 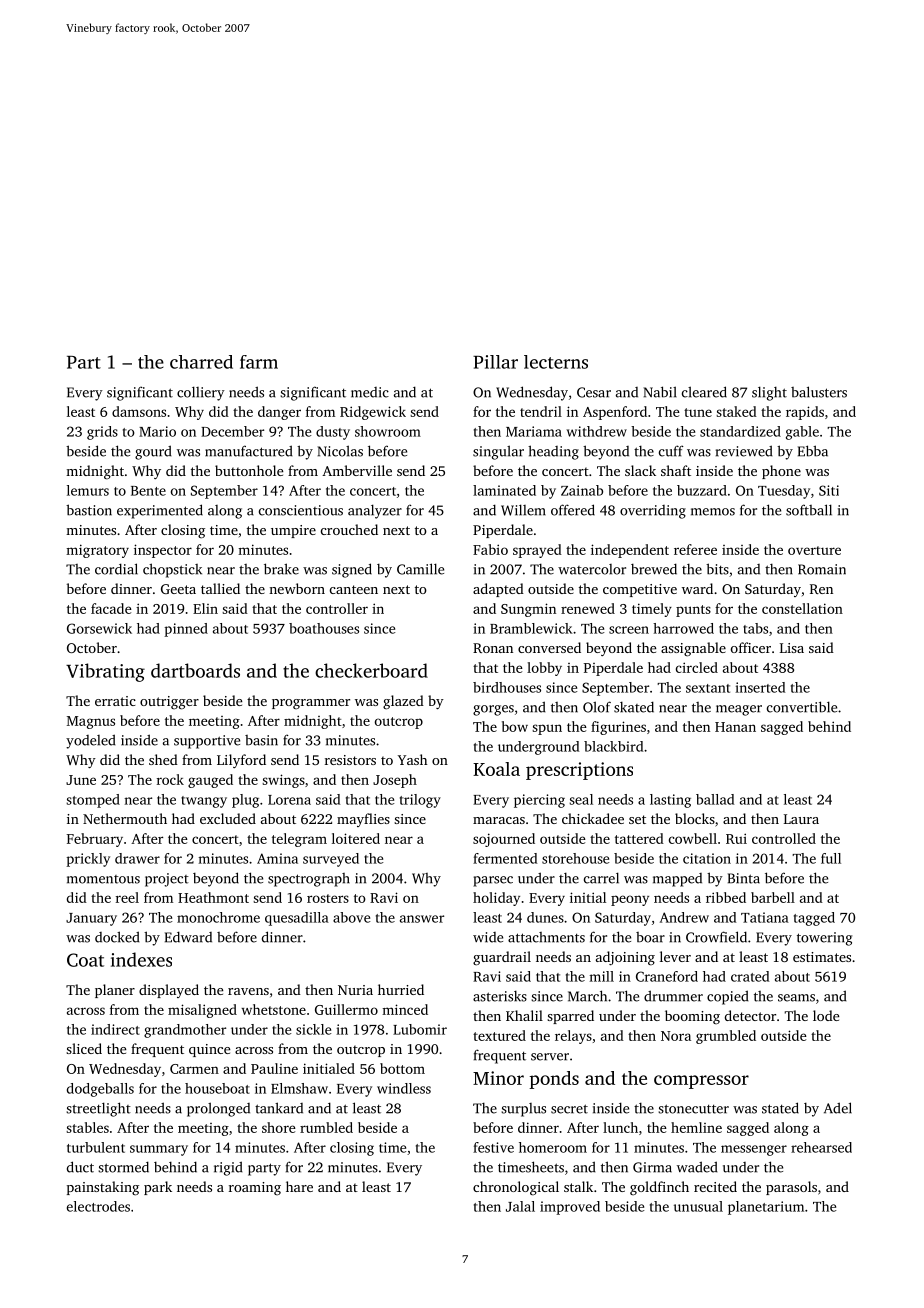 What do you see at coordinates (496, 769) in the page?
I see `Koala` at bounding box center [496, 769].
